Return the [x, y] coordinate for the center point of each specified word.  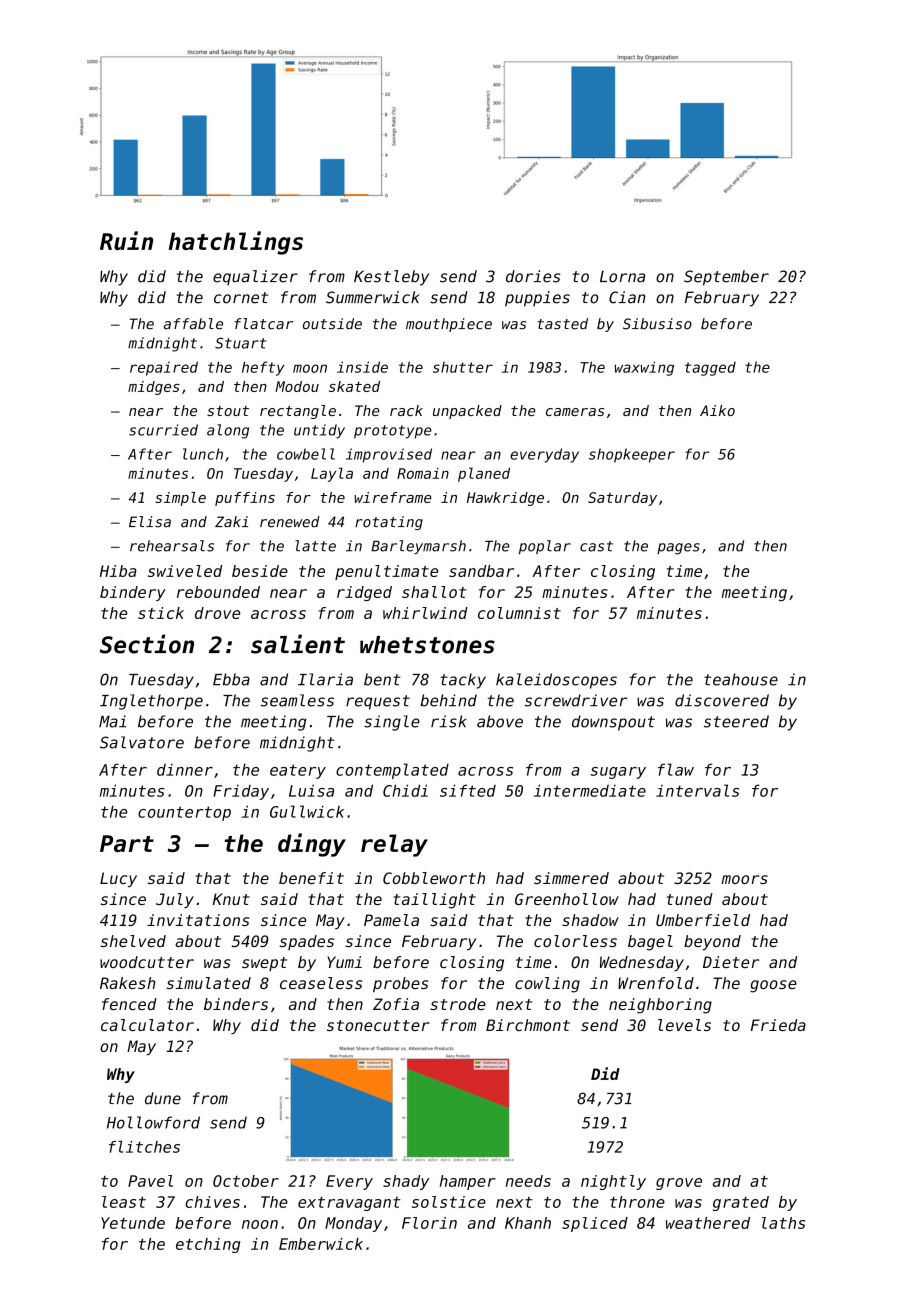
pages [678, 549]
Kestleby [391, 278]
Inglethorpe [151, 702]
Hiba [118, 571]
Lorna [622, 276]
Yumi [344, 962]
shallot [434, 592]
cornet [241, 298]
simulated [209, 983]
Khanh [528, 1223]
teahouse [741, 679]
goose [773, 986]
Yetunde [133, 1223]
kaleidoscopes [556, 681]
